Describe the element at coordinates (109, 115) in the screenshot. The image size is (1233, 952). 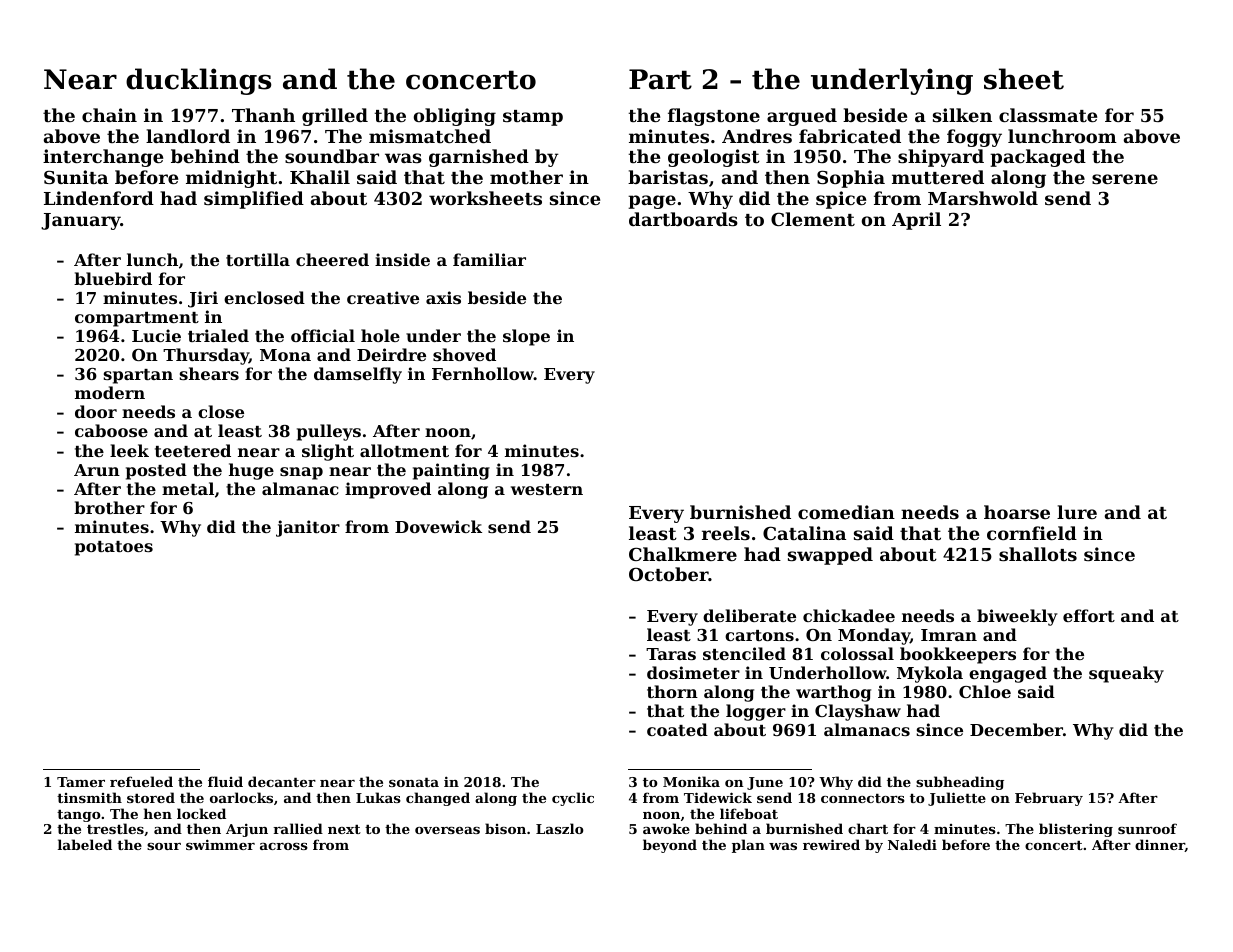
I see `chain` at that location.
